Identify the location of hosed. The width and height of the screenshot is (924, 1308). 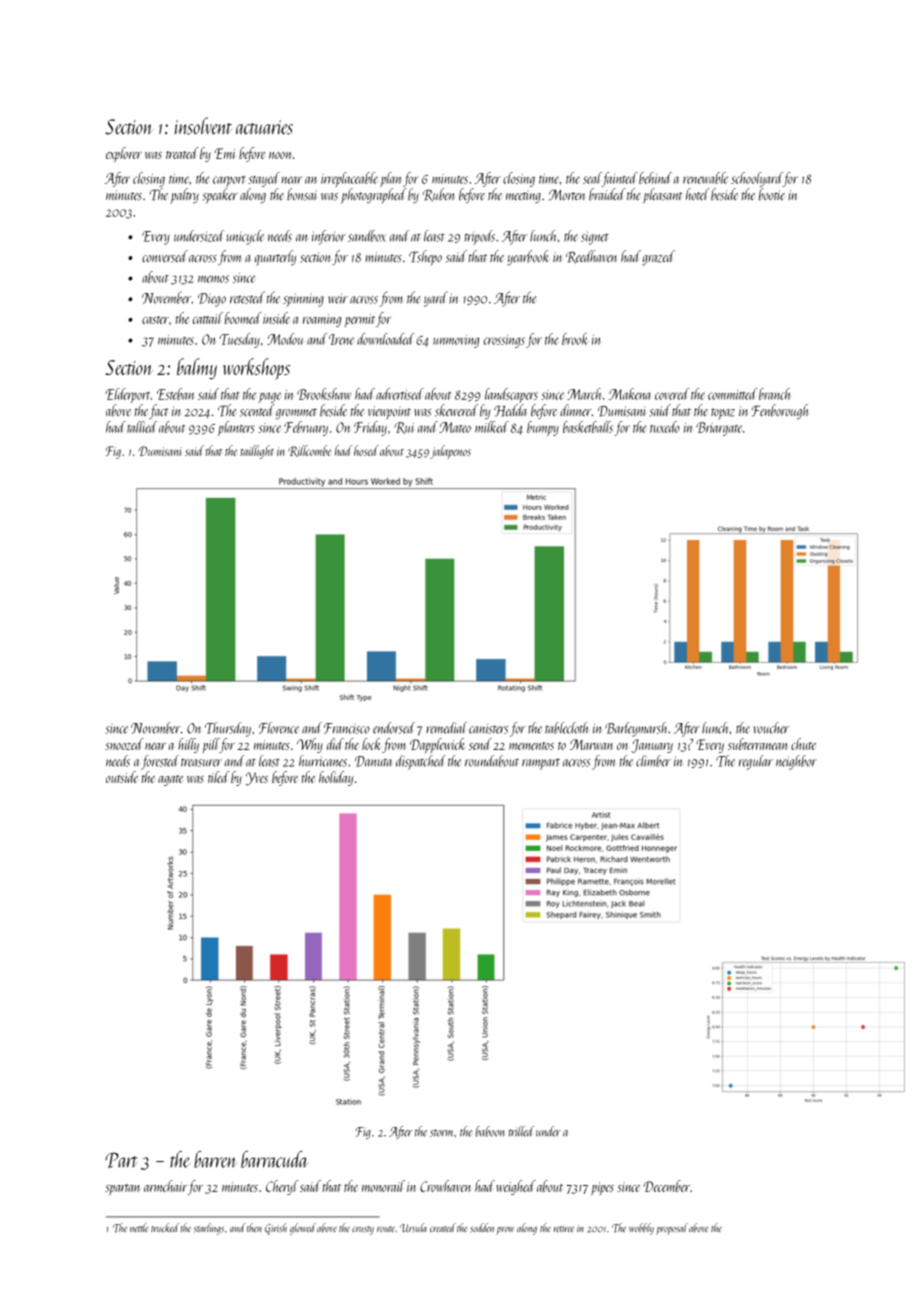
(366, 450).
